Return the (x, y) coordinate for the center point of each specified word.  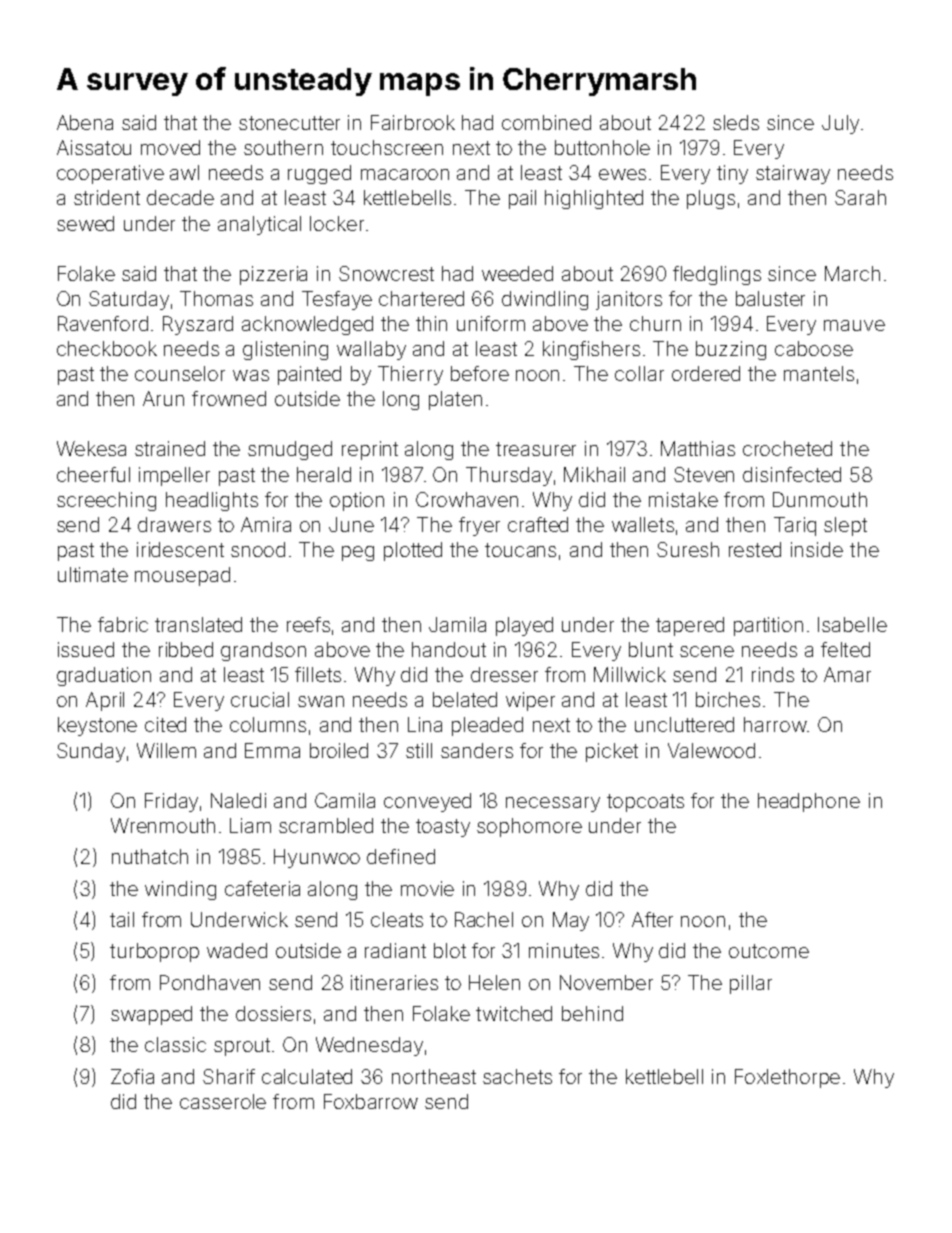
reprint (370, 450)
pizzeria (273, 275)
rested (755, 549)
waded (237, 950)
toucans (520, 550)
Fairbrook (413, 122)
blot (450, 950)
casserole (223, 1101)
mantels (819, 373)
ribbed (186, 649)
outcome (769, 951)
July (840, 124)
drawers (174, 524)
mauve (854, 325)
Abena (85, 122)
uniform (491, 323)
